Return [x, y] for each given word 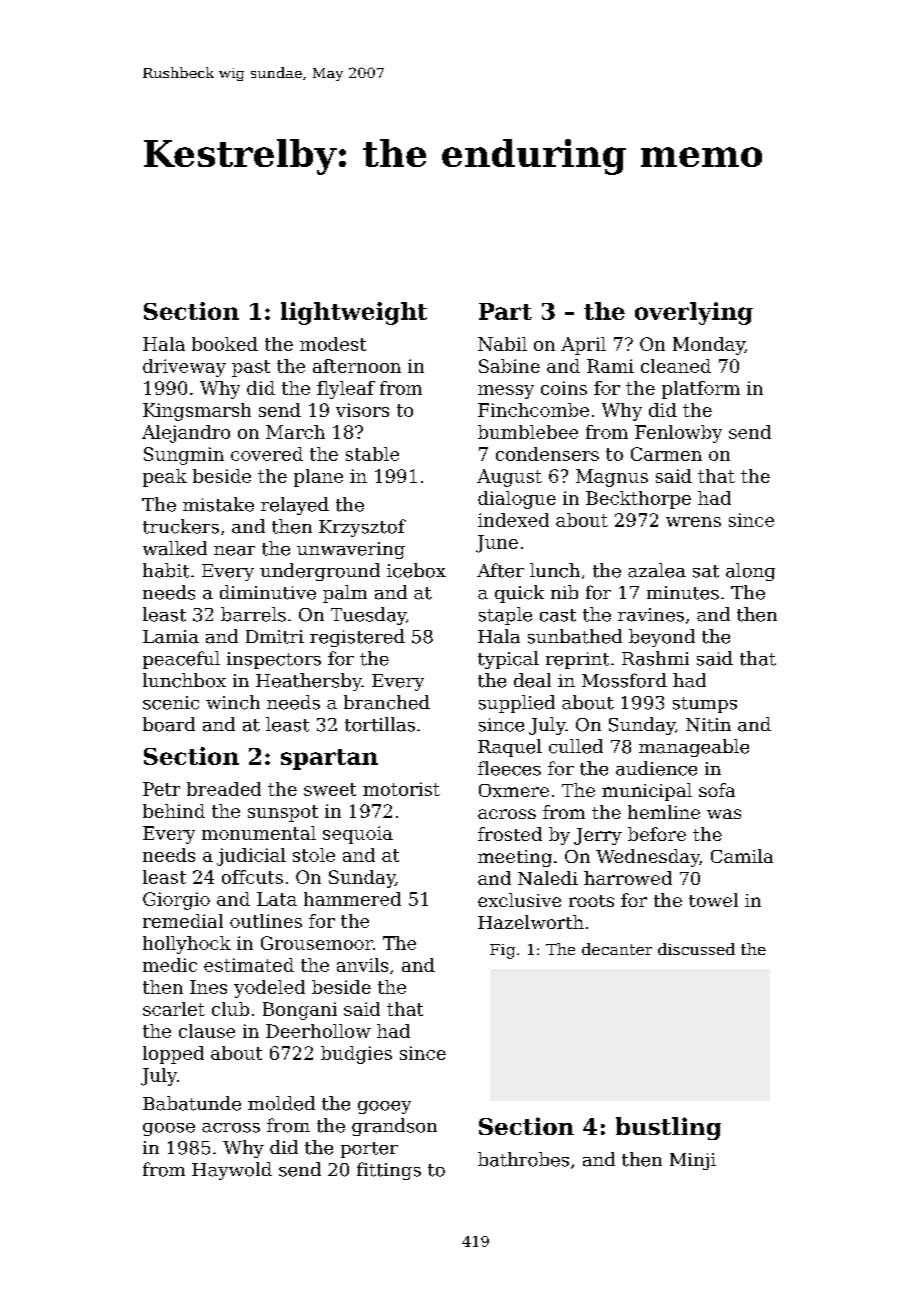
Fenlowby [678, 434]
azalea [657, 570]
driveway [184, 368]
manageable [694, 748]
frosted [510, 834]
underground [320, 572]
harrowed [628, 878]
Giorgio [176, 901]
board [169, 724]
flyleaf [346, 390]
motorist [401, 789]
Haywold [232, 1171]
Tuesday [368, 616]
